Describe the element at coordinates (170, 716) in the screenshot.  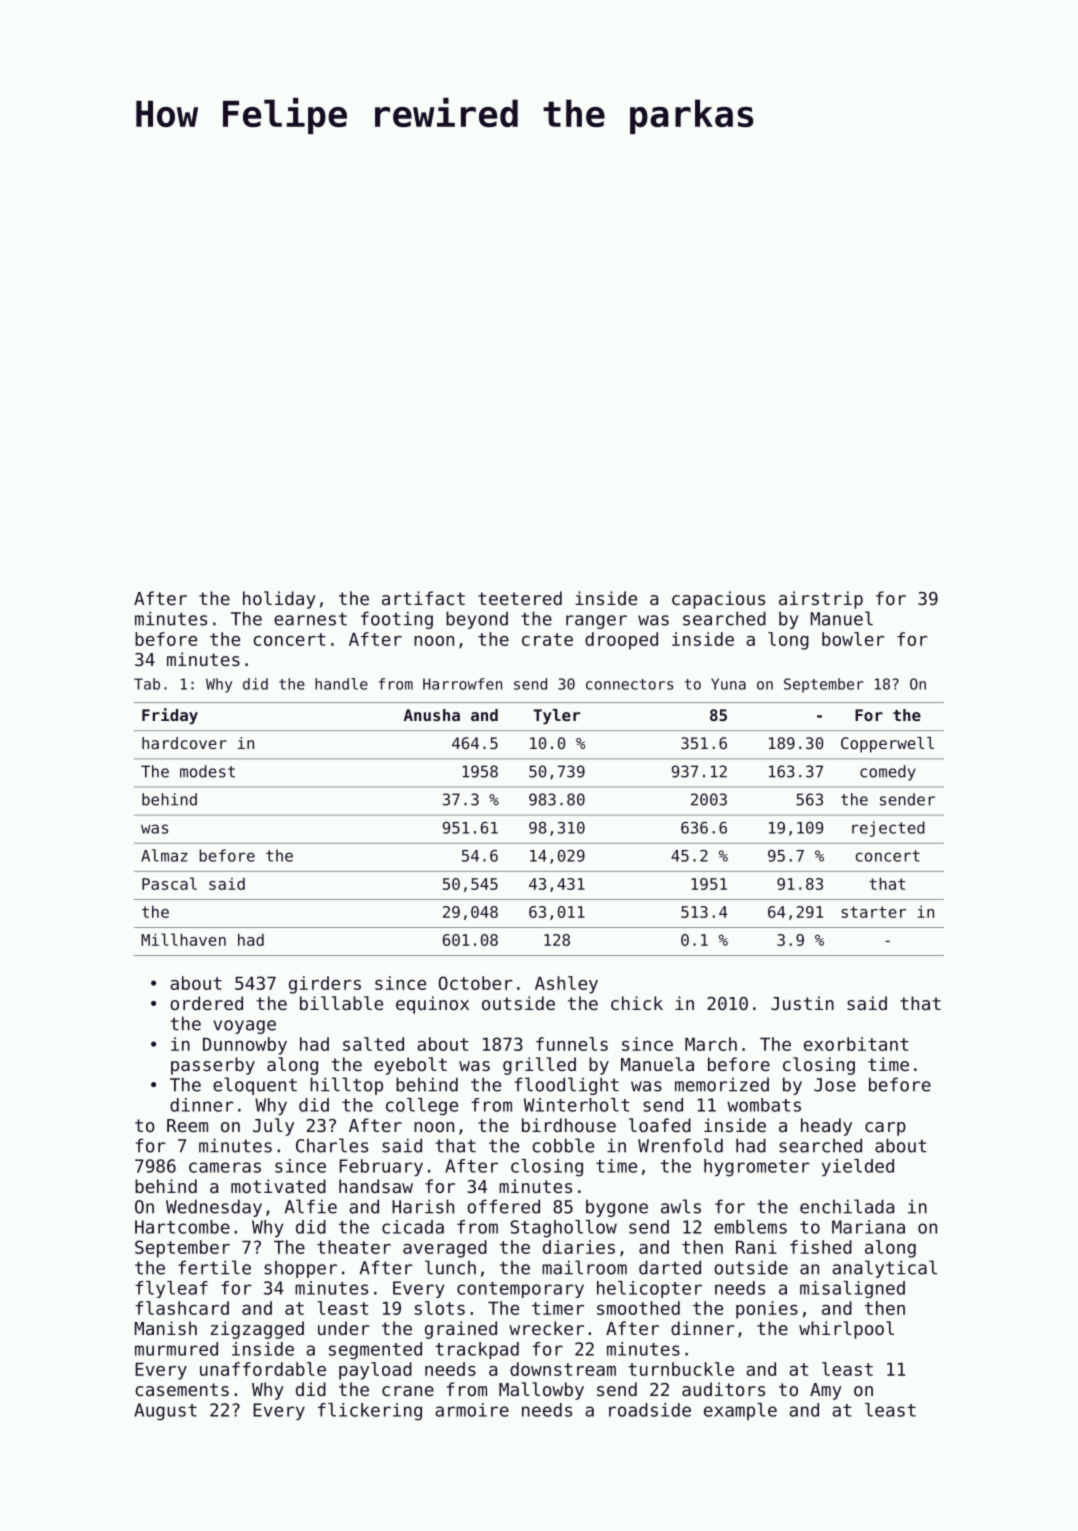
I see `Friday` at that location.
